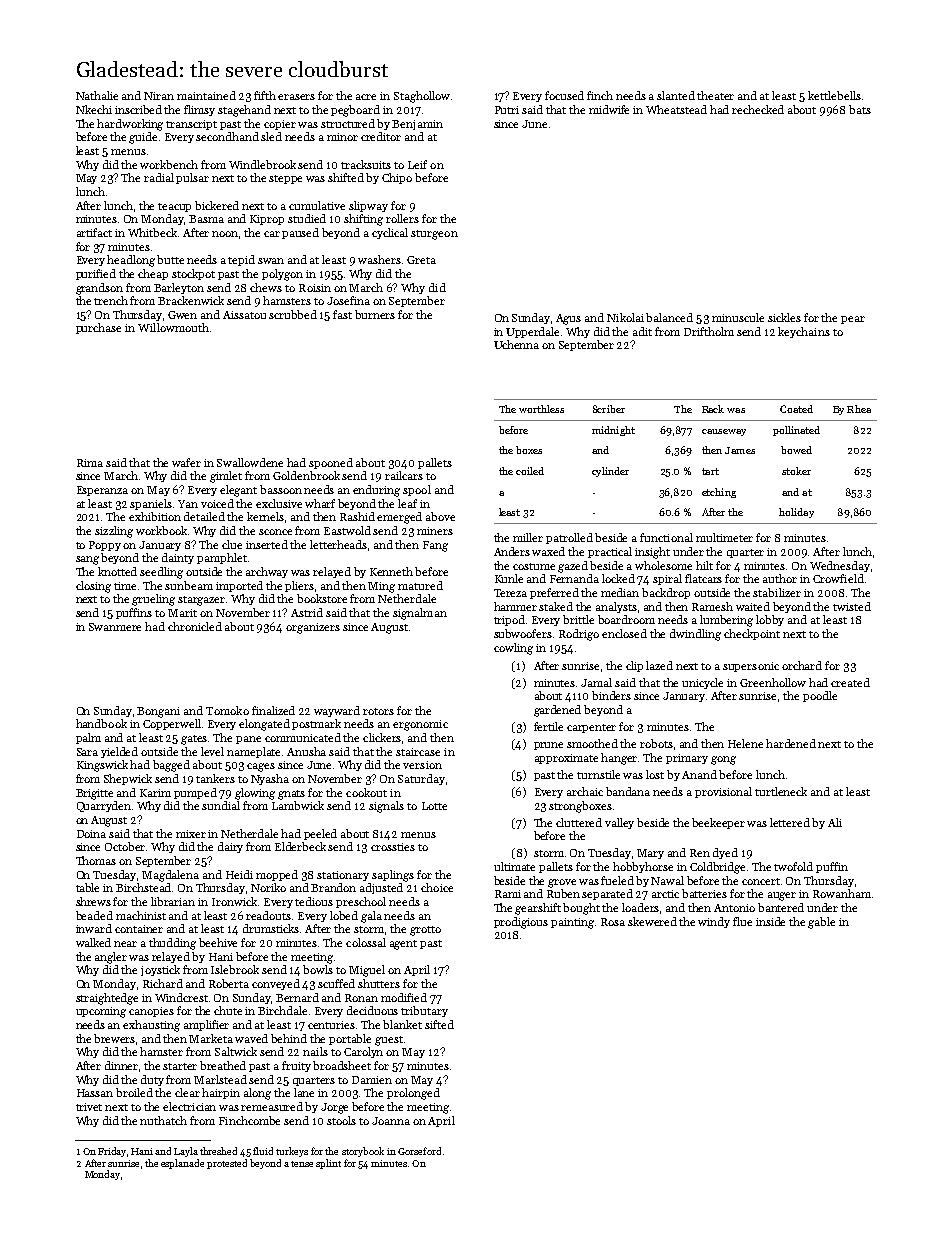 The width and height of the screenshot is (952, 1233). Describe the element at coordinates (422, 765) in the screenshot. I see `version` at that location.
